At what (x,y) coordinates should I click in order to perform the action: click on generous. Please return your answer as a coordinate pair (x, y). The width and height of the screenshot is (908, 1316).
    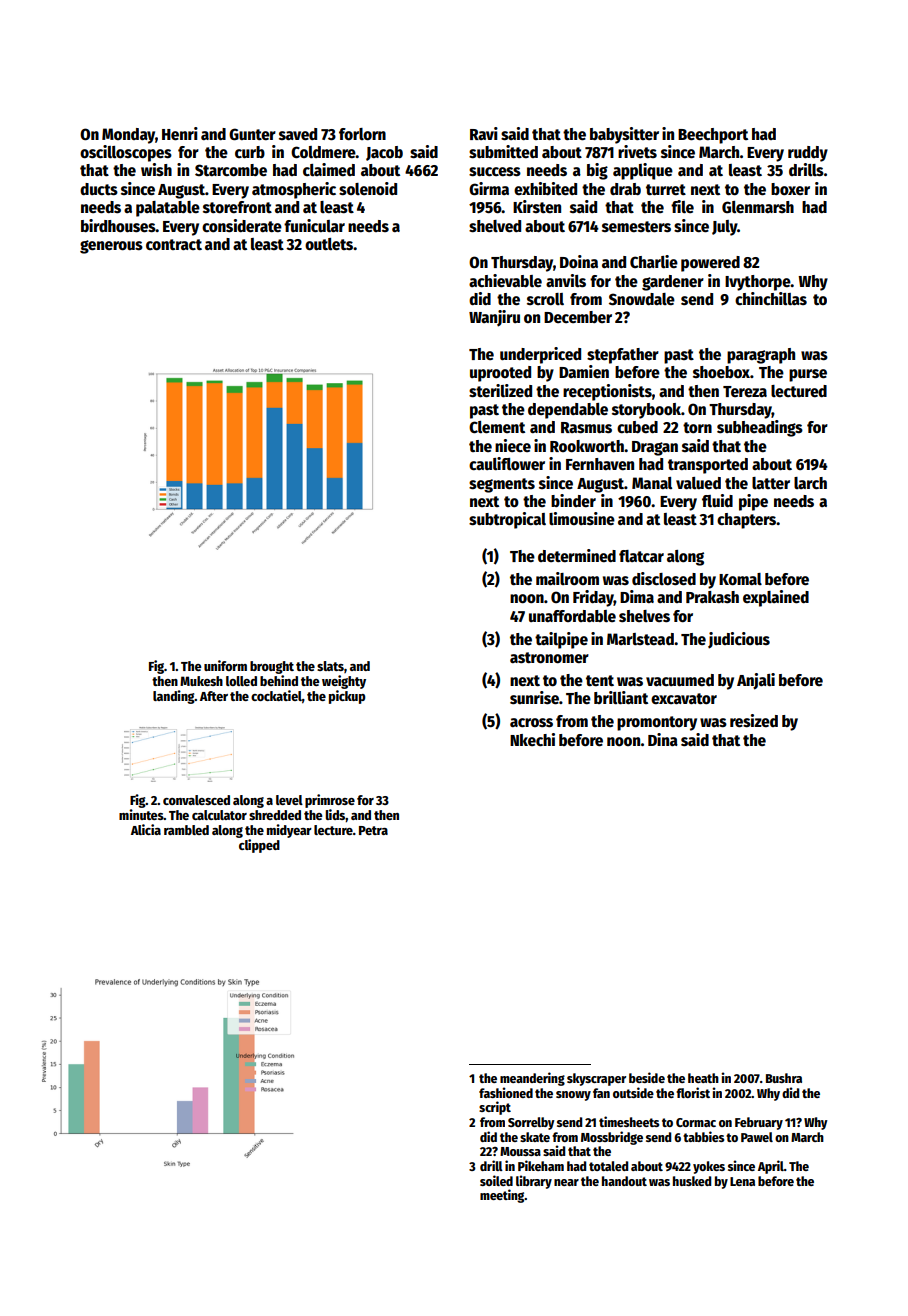
    Looking at the image, I should click on (111, 247).
